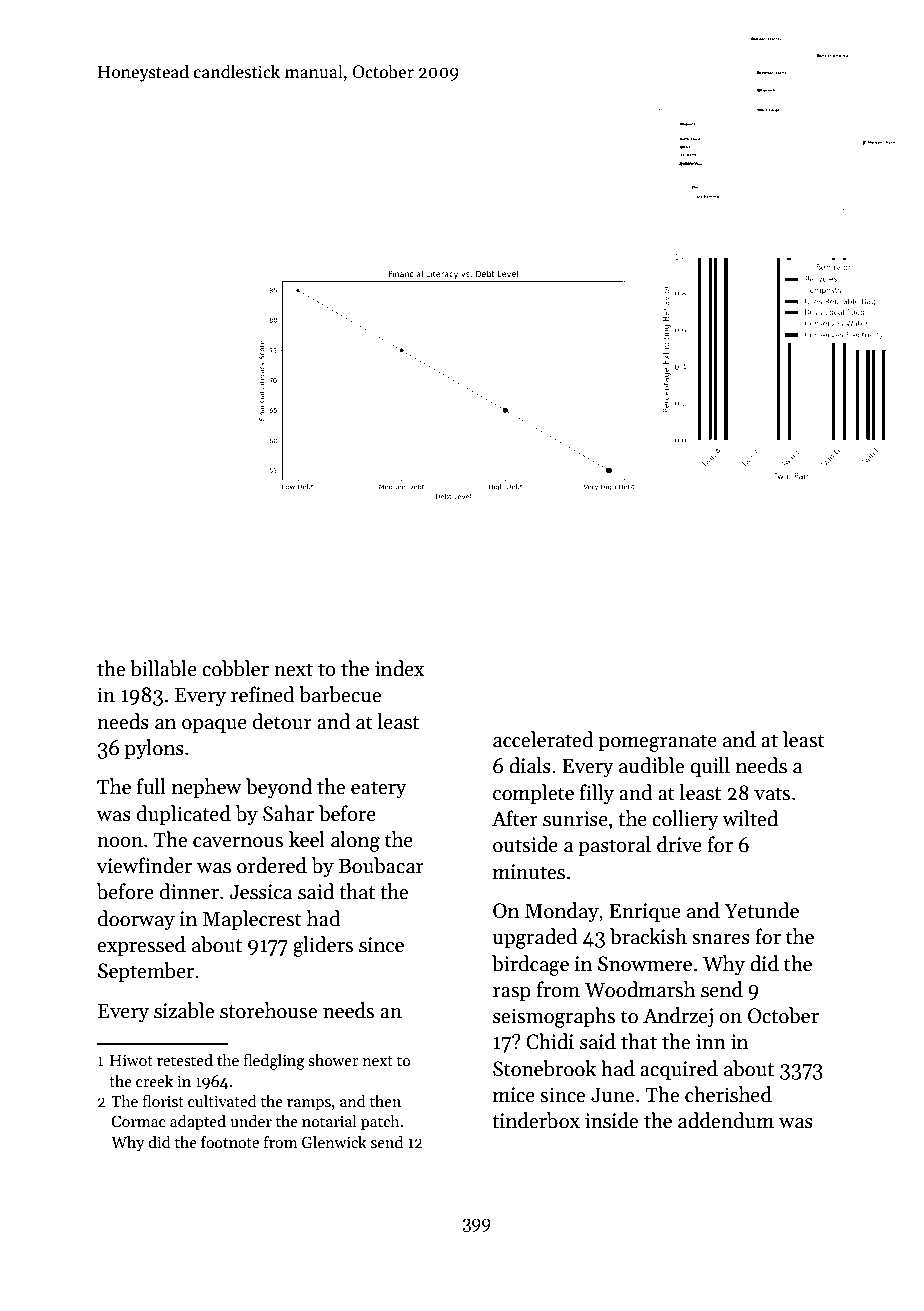 The image size is (924, 1311). Describe the element at coordinates (399, 668) in the screenshot. I see `index` at that location.
